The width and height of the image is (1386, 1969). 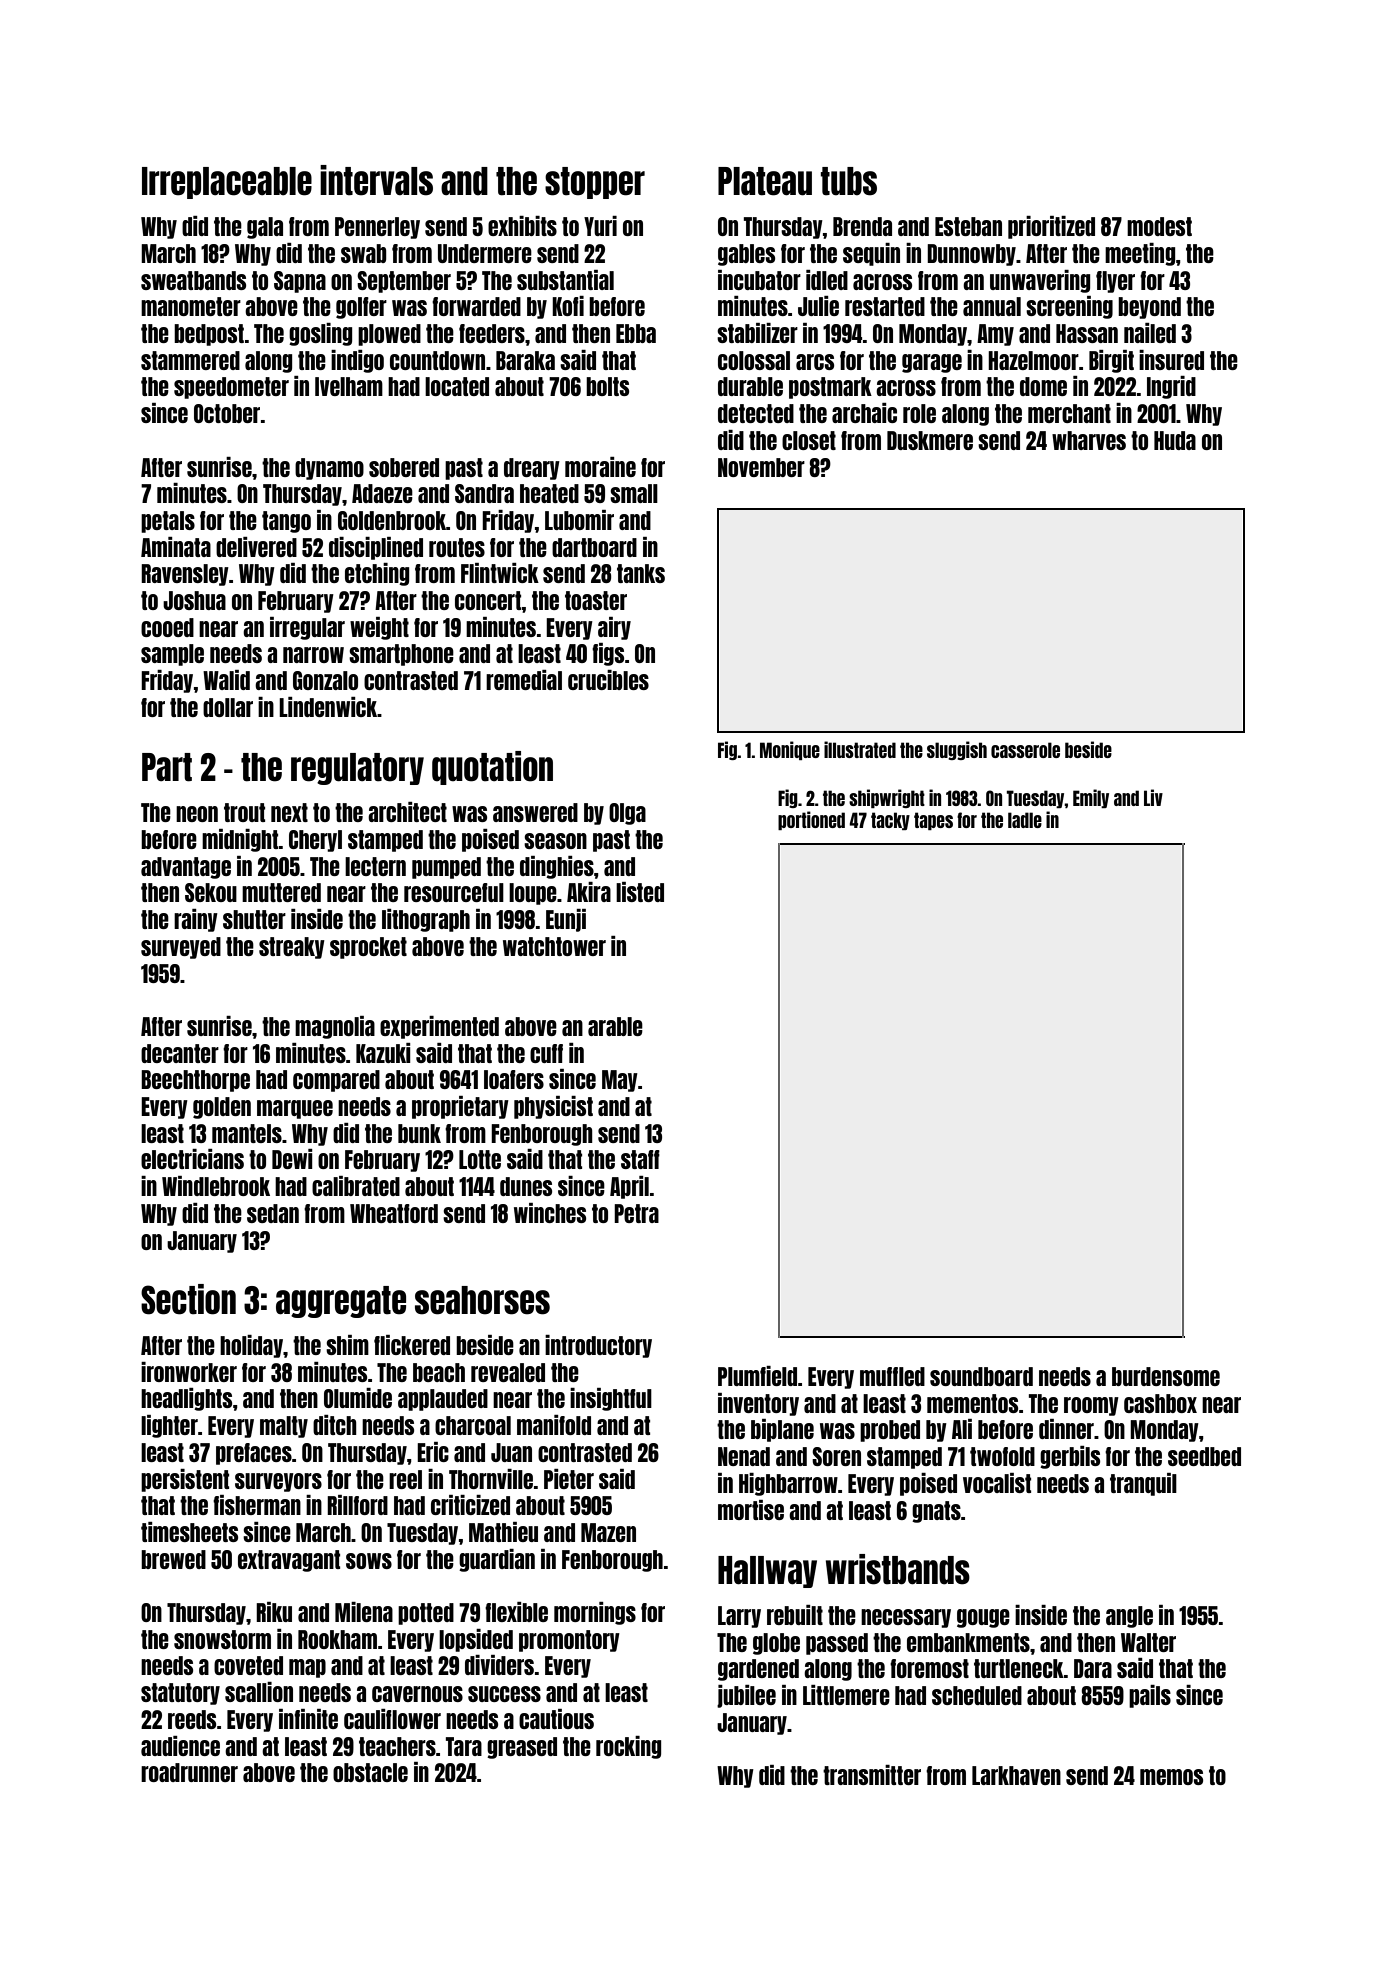 What do you see at coordinates (1159, 226) in the image?
I see `modest` at bounding box center [1159, 226].
